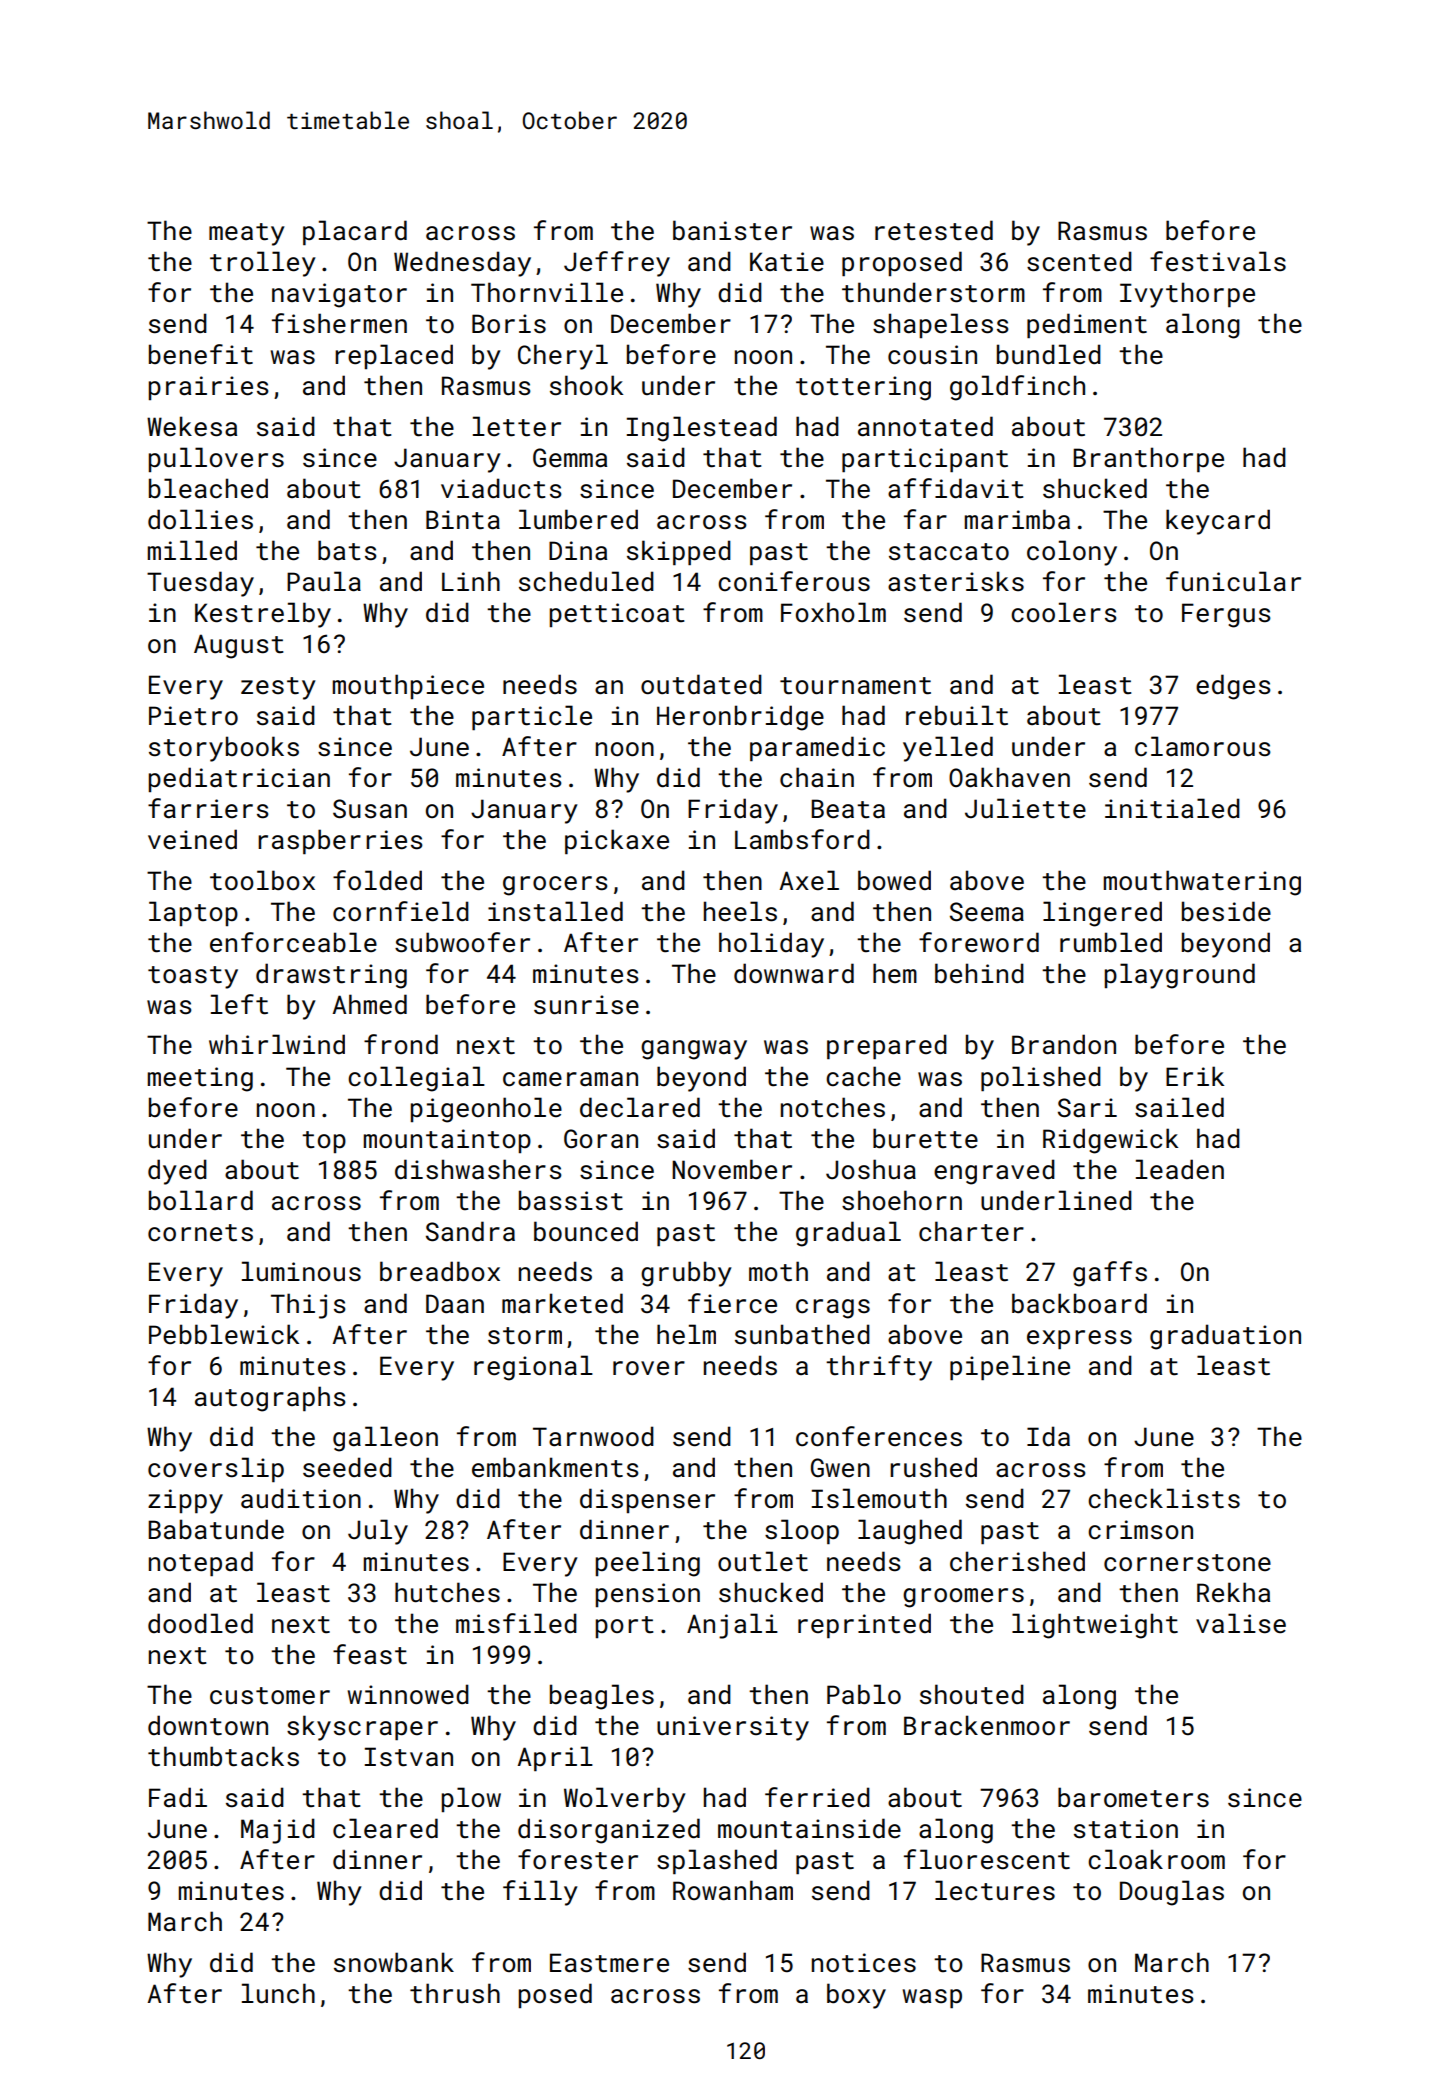  Describe the element at coordinates (1225, 1337) in the document. I see `graduation` at that location.
